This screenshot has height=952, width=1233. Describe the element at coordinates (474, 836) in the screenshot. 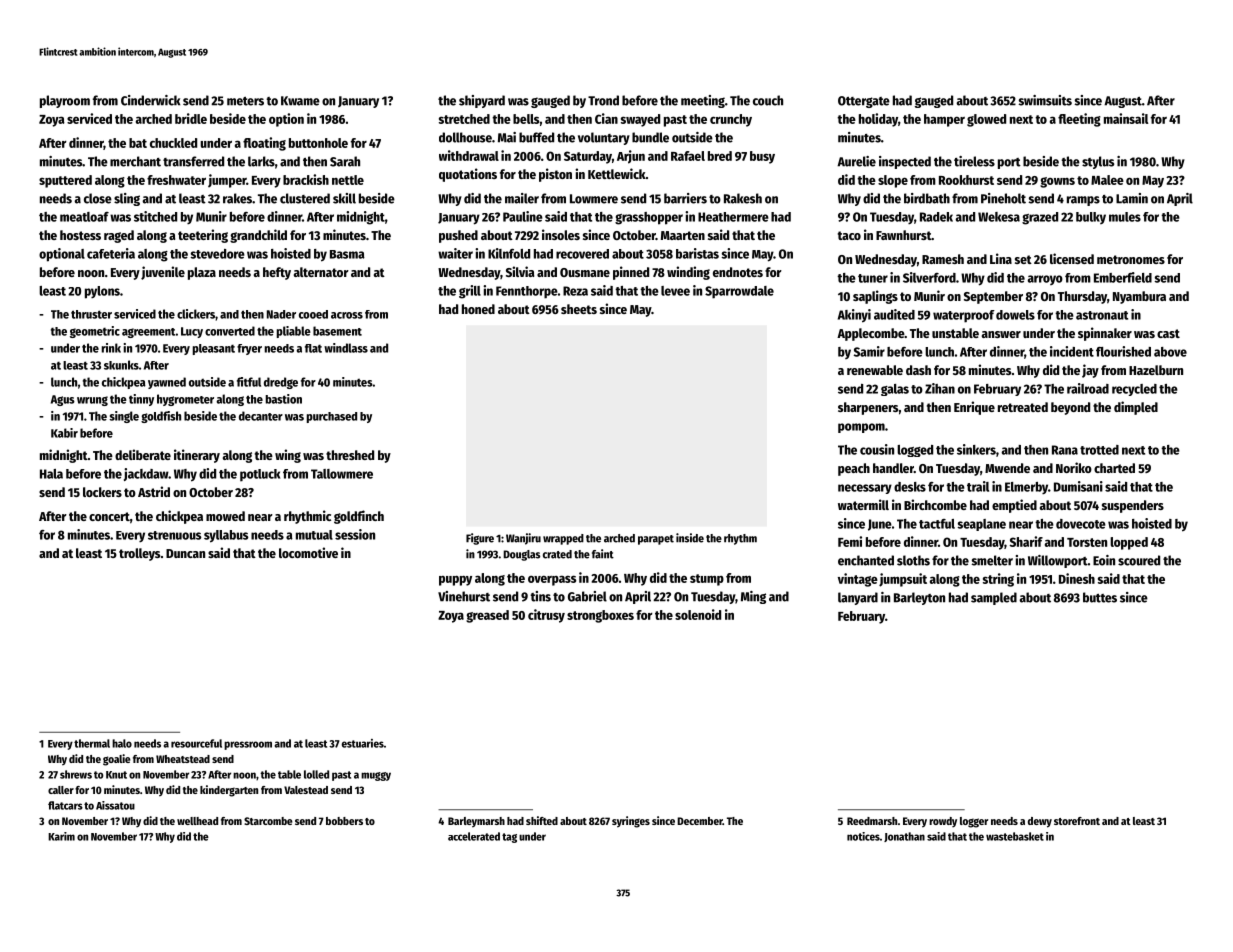

I see `accelerated` at that location.
